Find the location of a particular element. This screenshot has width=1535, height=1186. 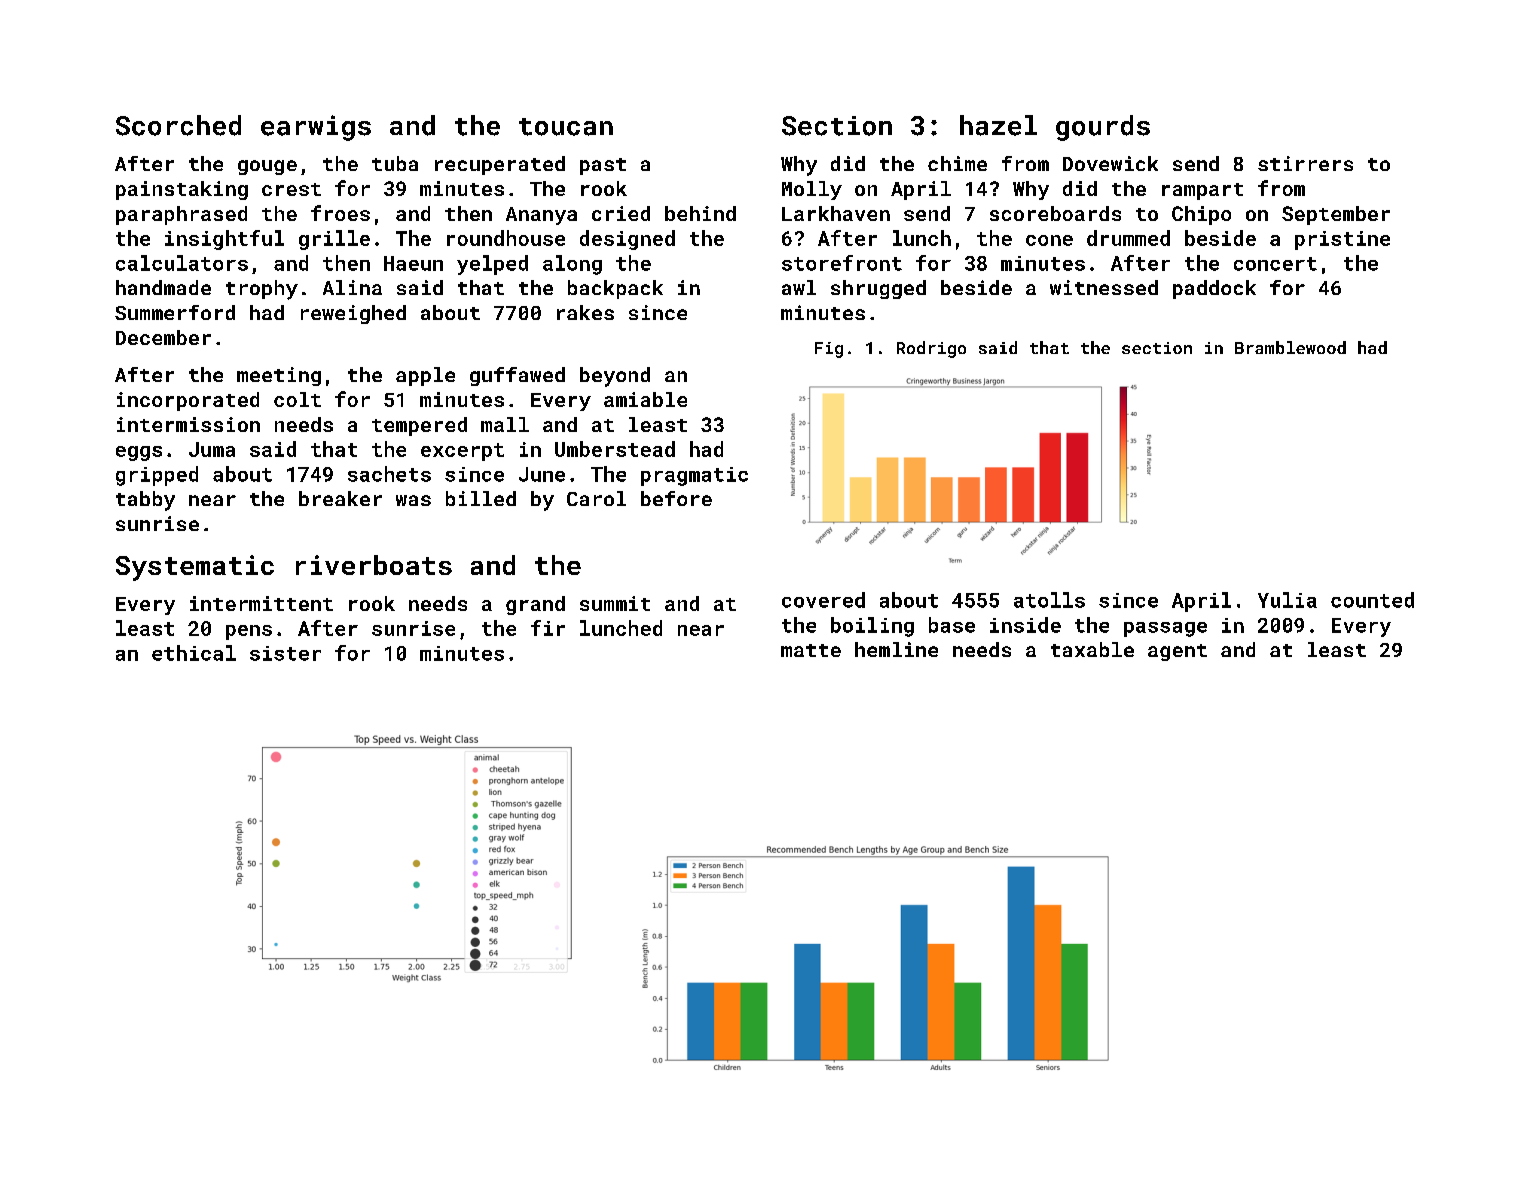

sister is located at coordinates (285, 653).
